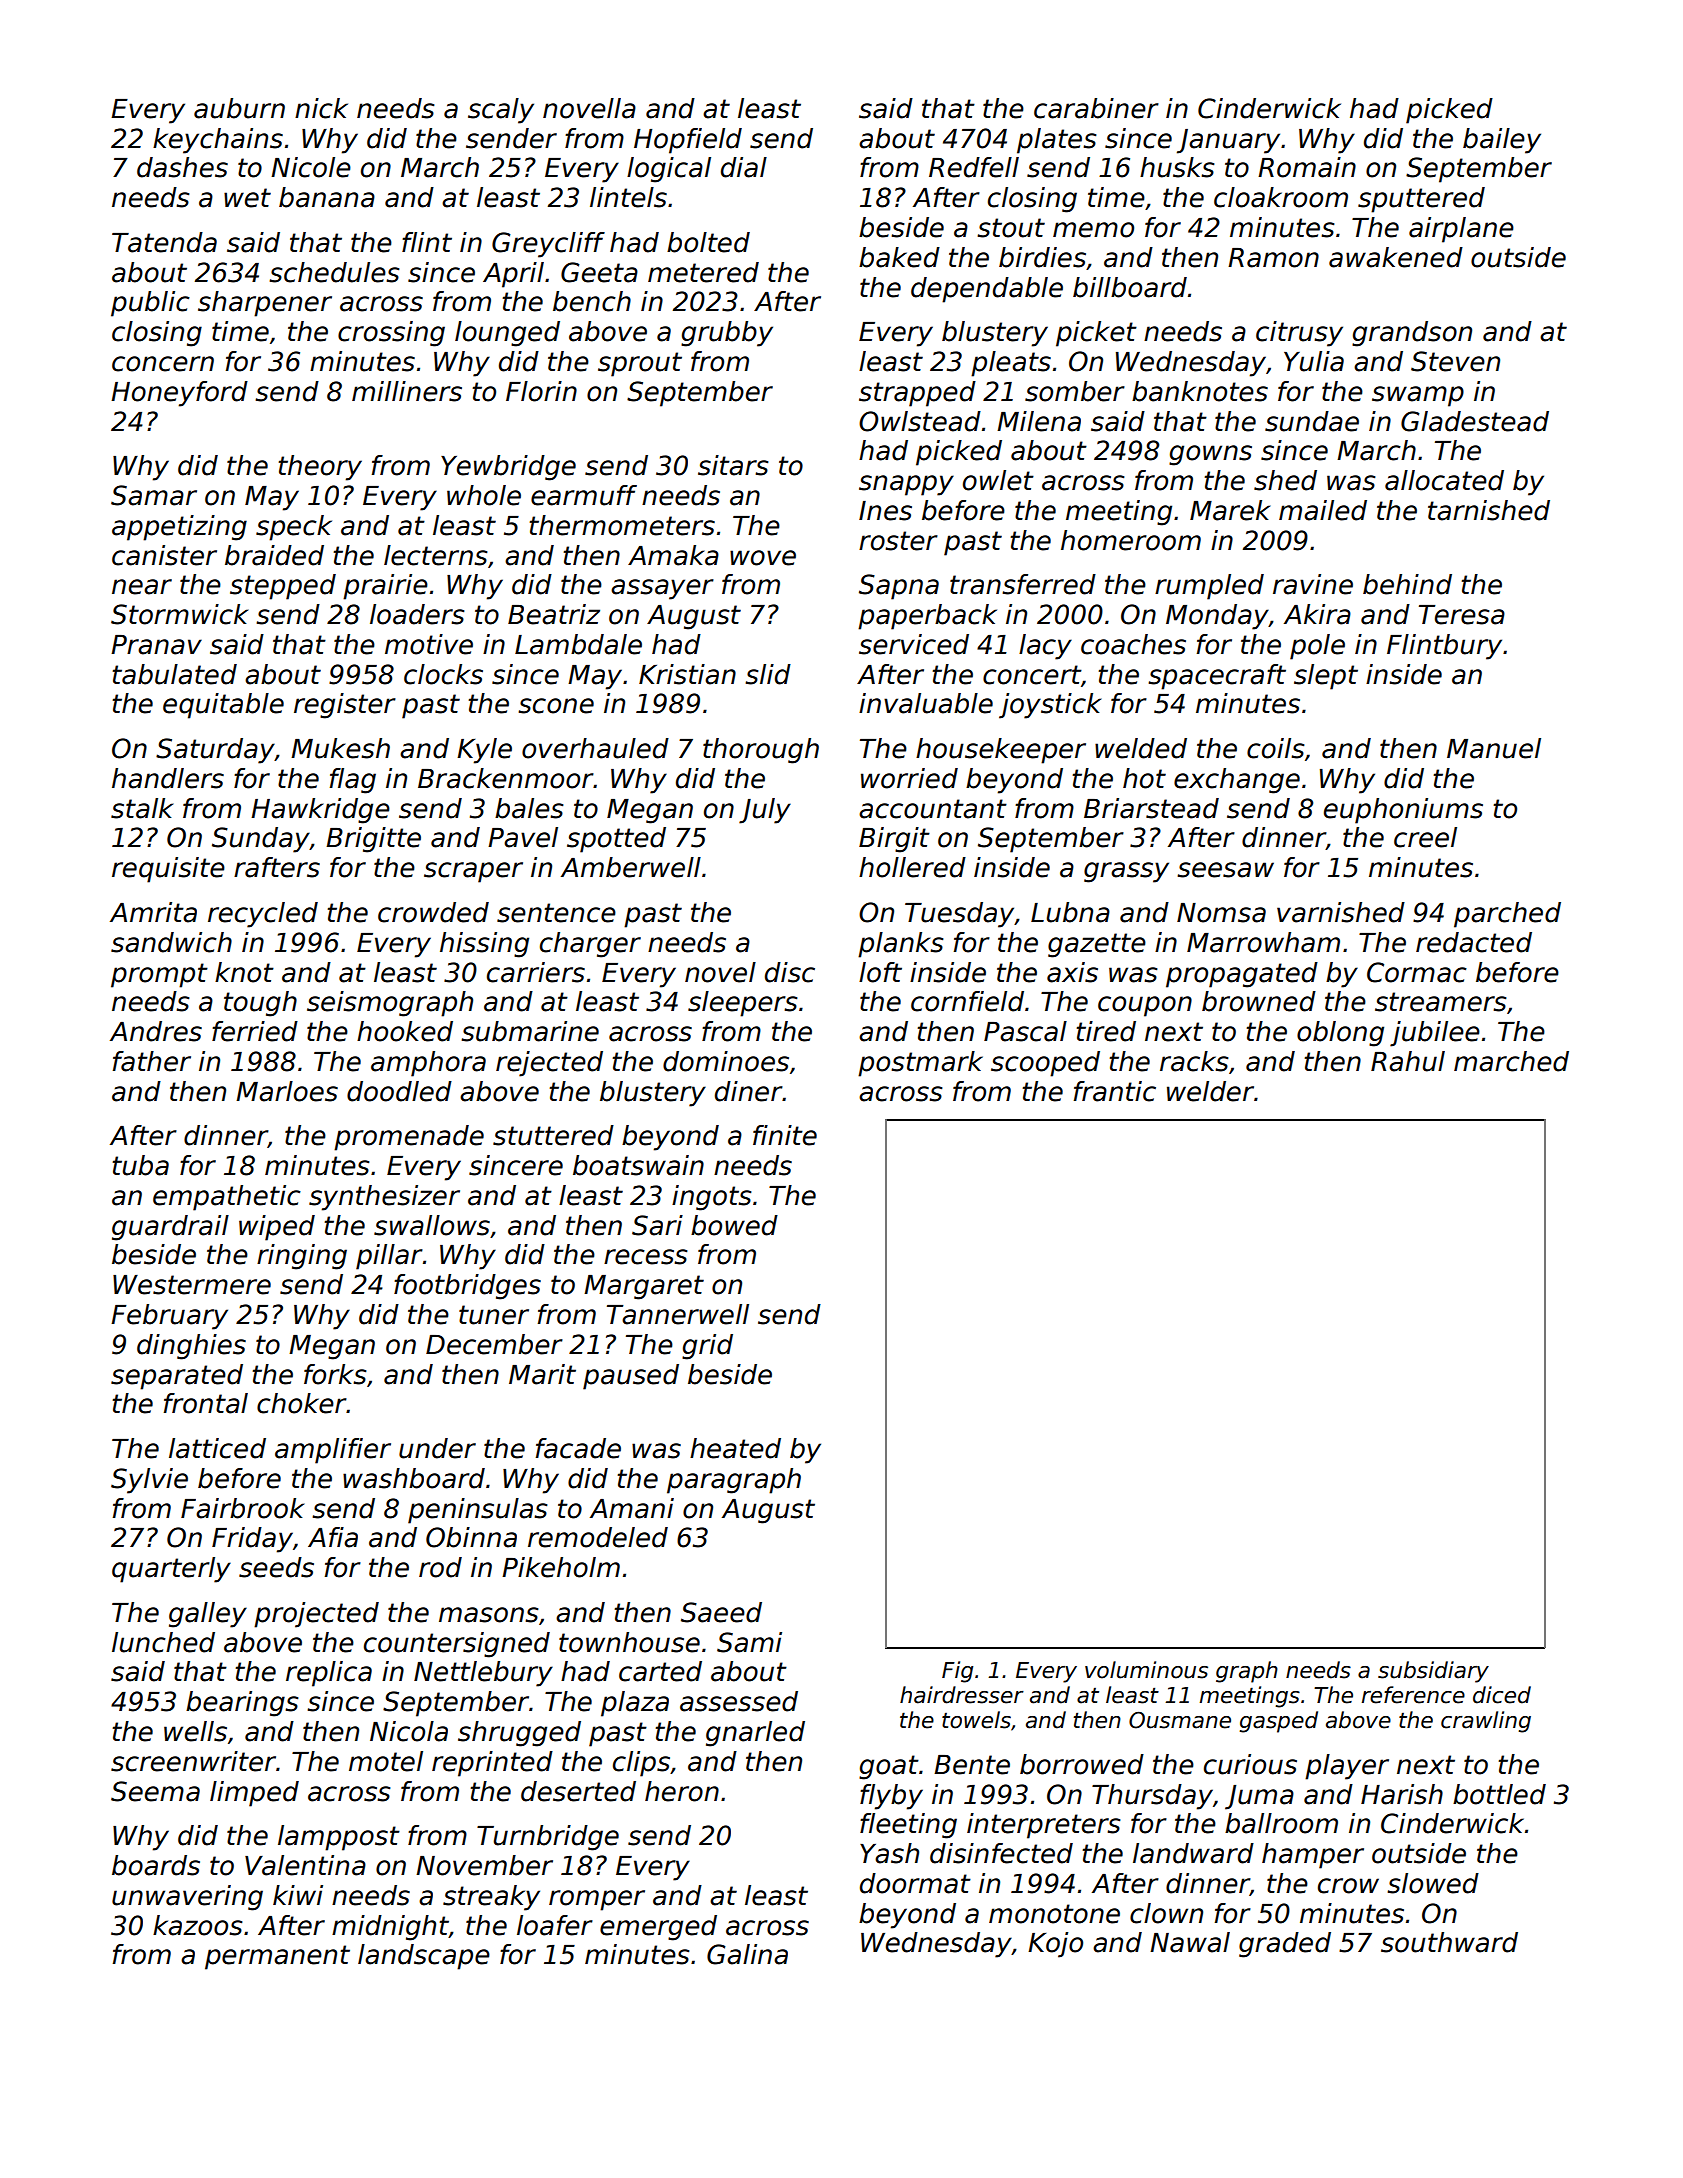  Describe the element at coordinates (334, 272) in the screenshot. I see `schedules` at that location.
